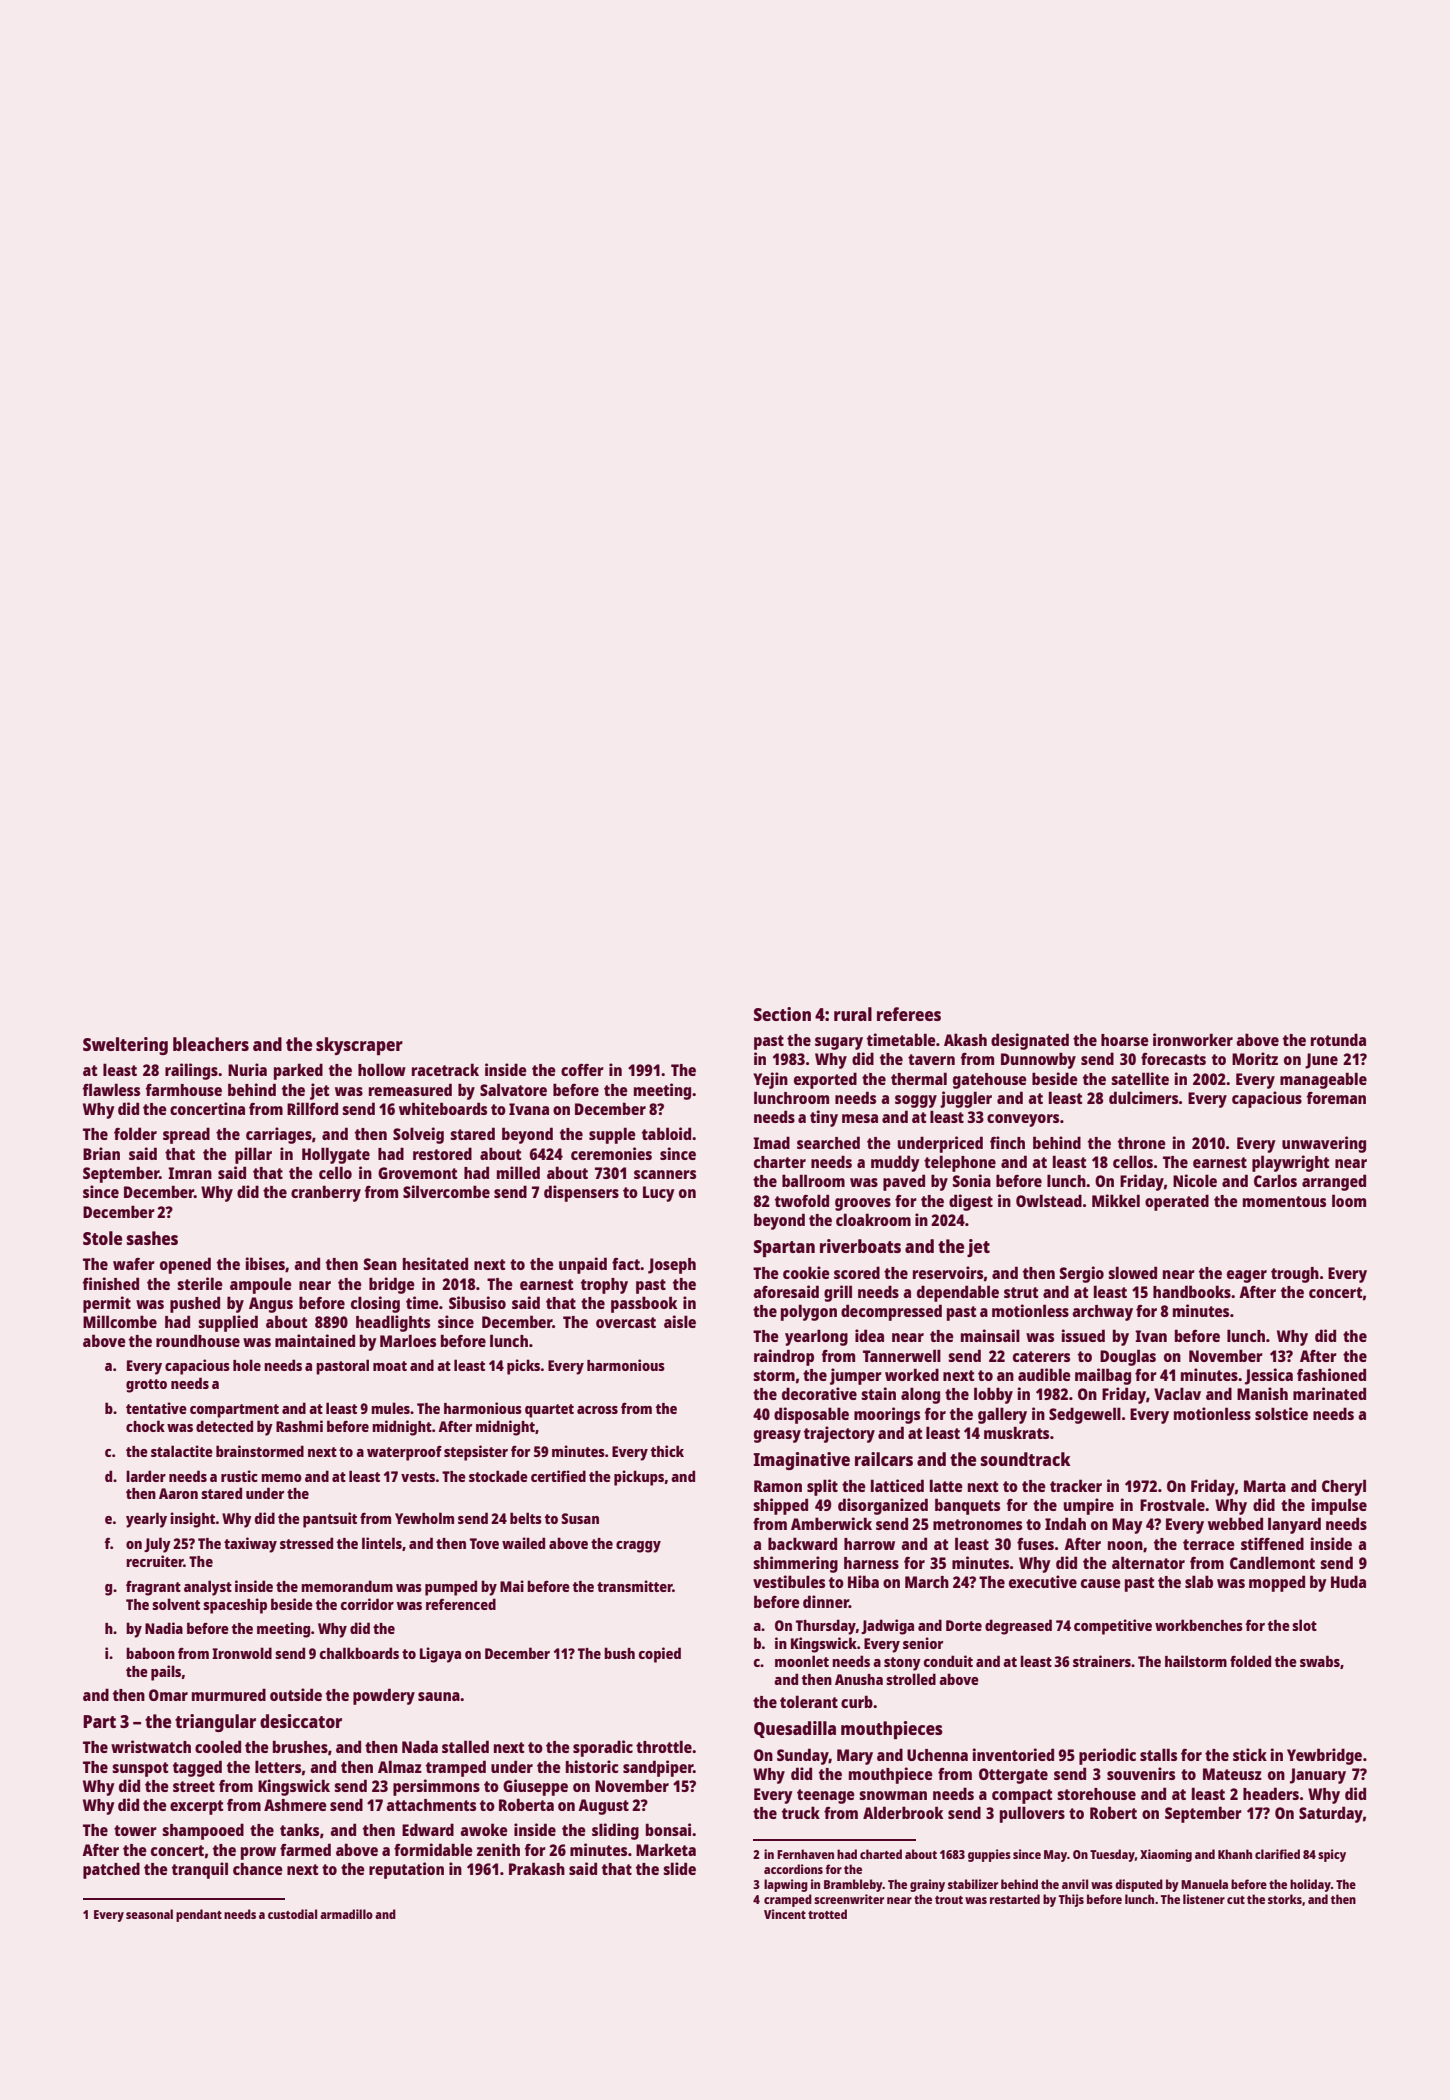  Describe the element at coordinates (367, 1604) in the document. I see `corridor` at that location.
